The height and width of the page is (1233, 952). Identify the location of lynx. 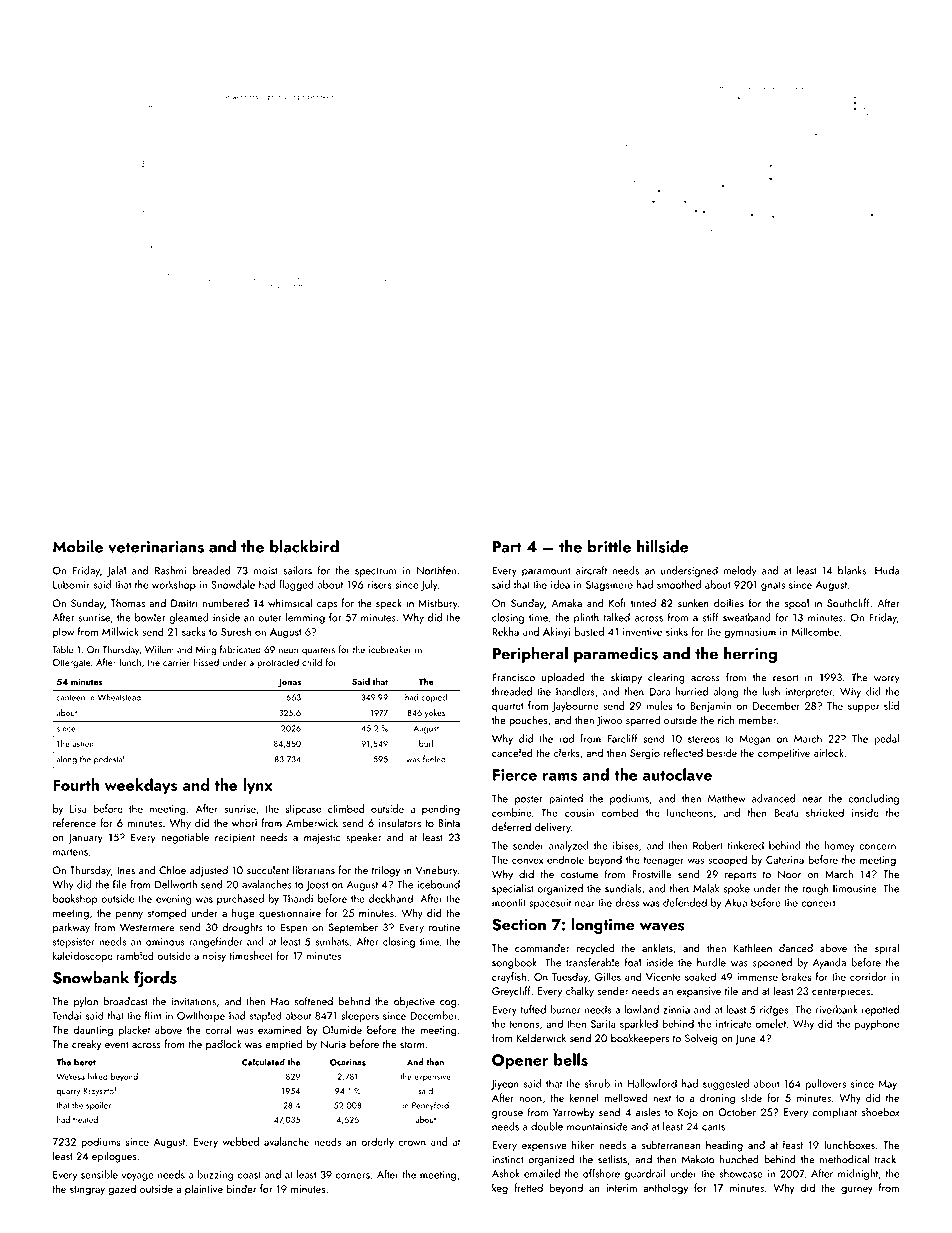
(258, 786).
